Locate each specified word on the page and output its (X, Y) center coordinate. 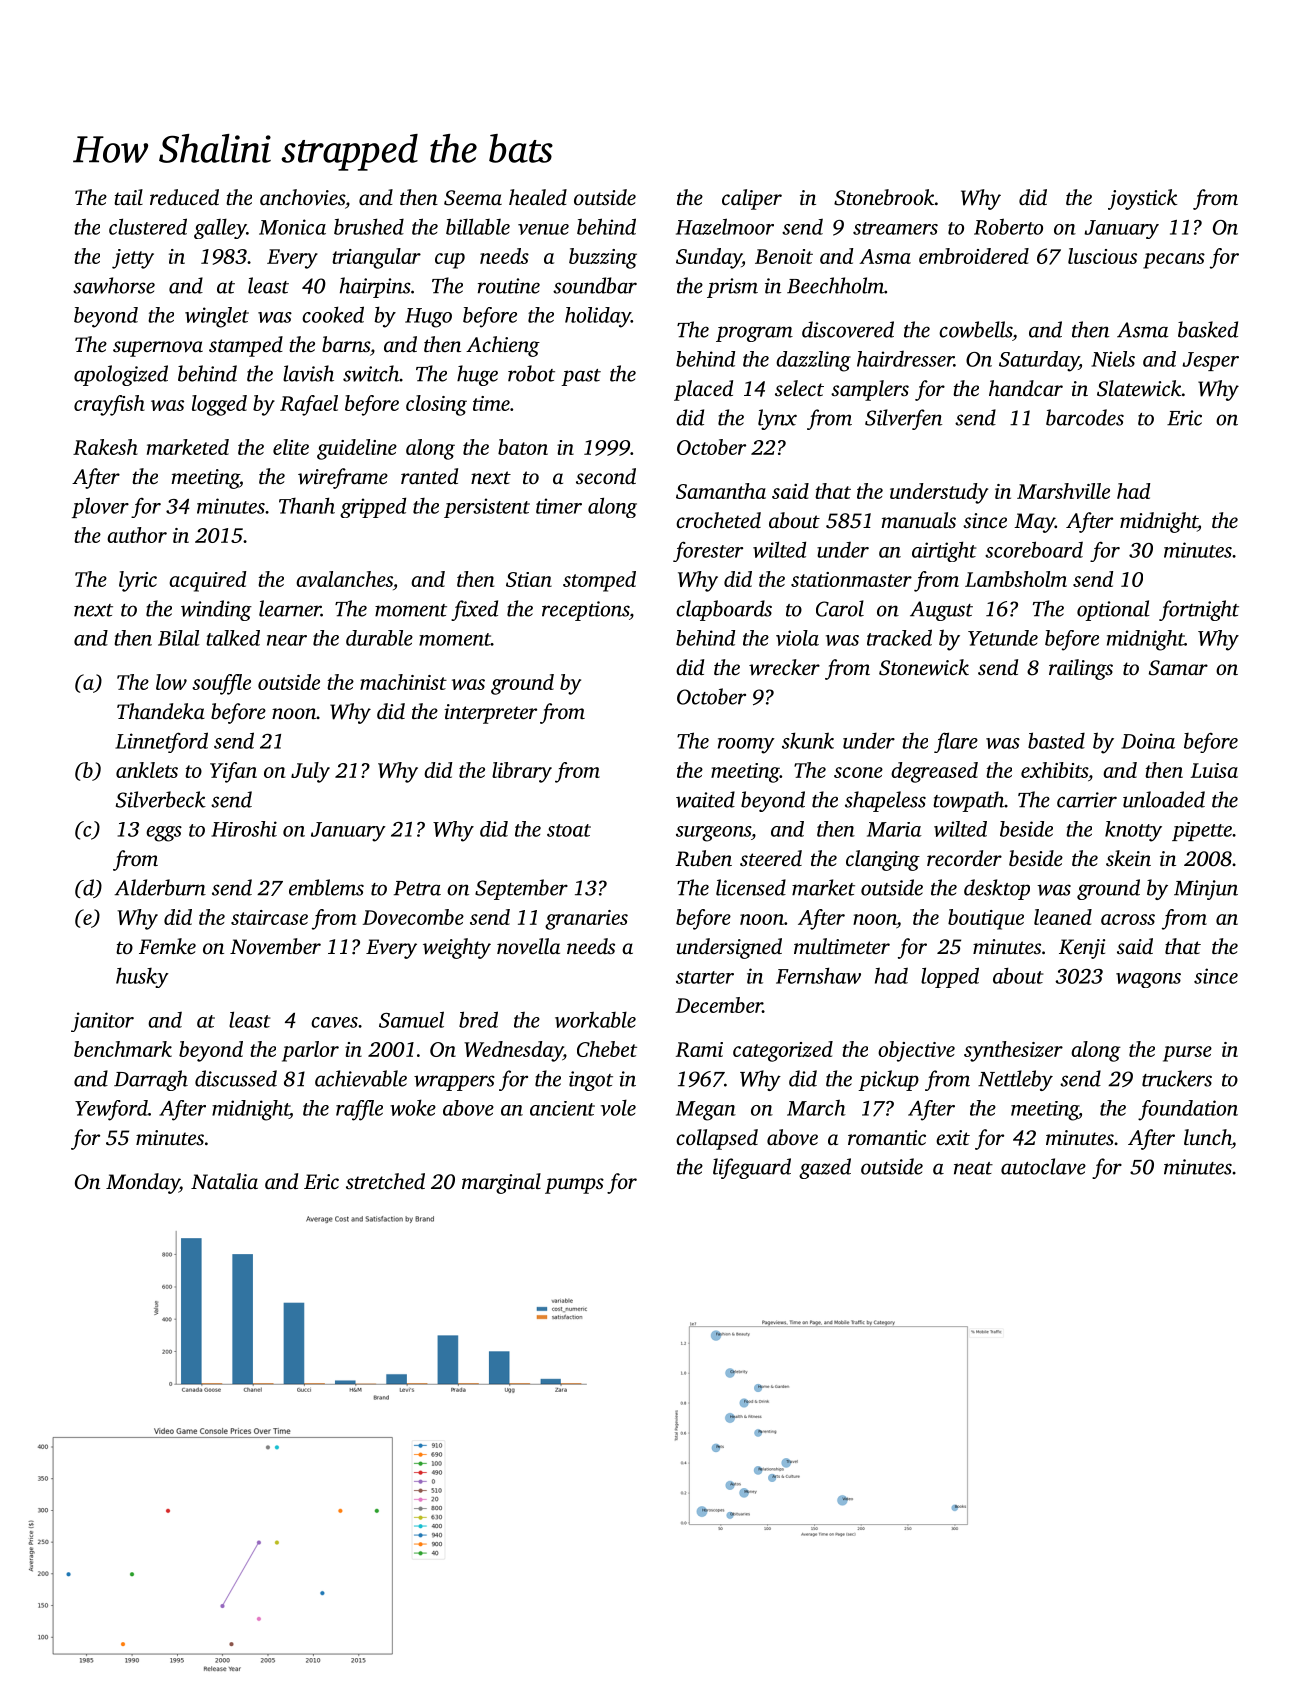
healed (538, 197)
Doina (1148, 741)
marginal (501, 1183)
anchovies (302, 197)
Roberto (1008, 226)
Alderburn (160, 887)
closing (436, 405)
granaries (586, 920)
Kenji (1082, 949)
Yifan (233, 772)
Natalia (224, 1181)
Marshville (1063, 491)
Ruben (703, 858)
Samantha (721, 491)
